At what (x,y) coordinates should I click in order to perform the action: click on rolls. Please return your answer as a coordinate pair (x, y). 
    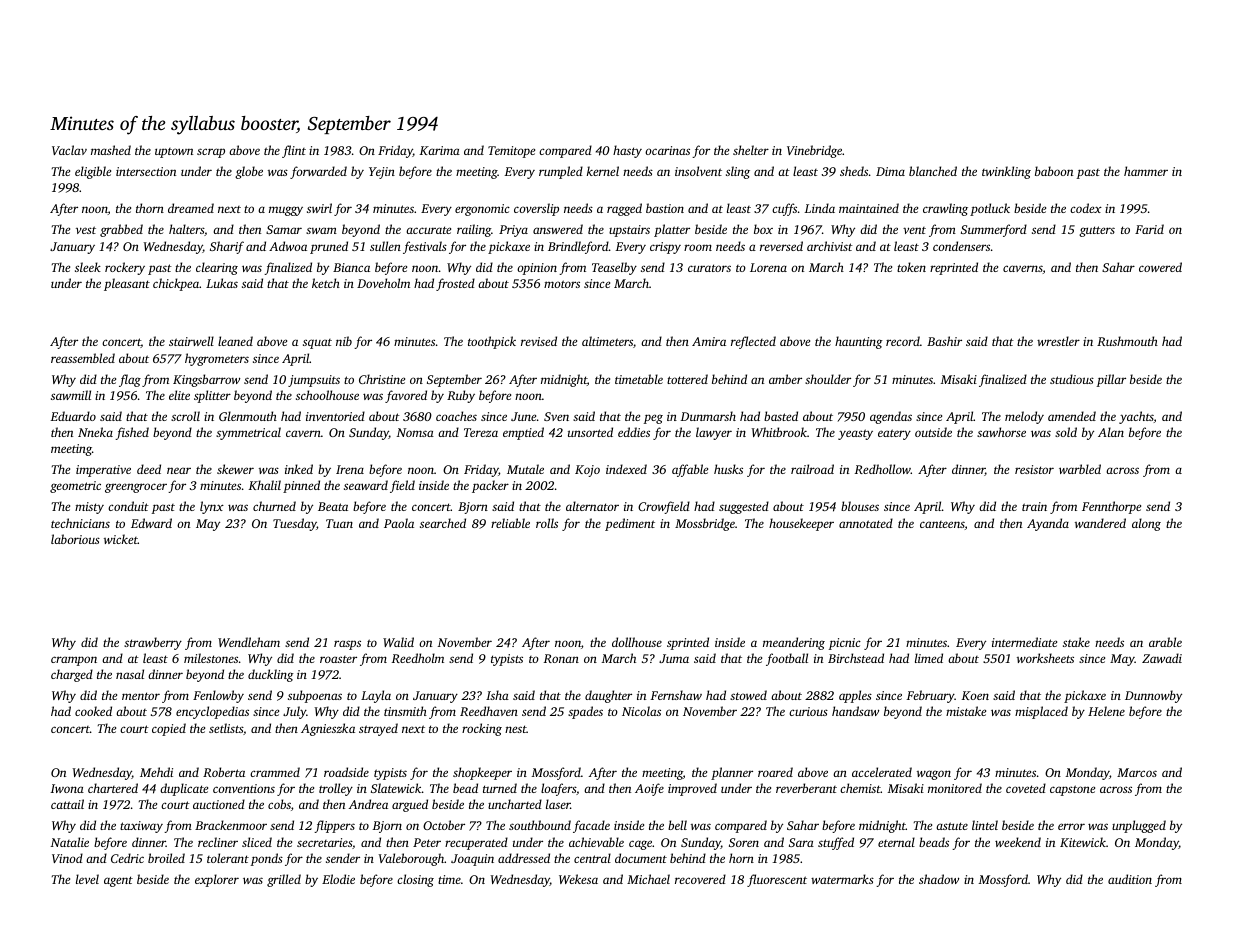
    Looking at the image, I should click on (547, 523).
